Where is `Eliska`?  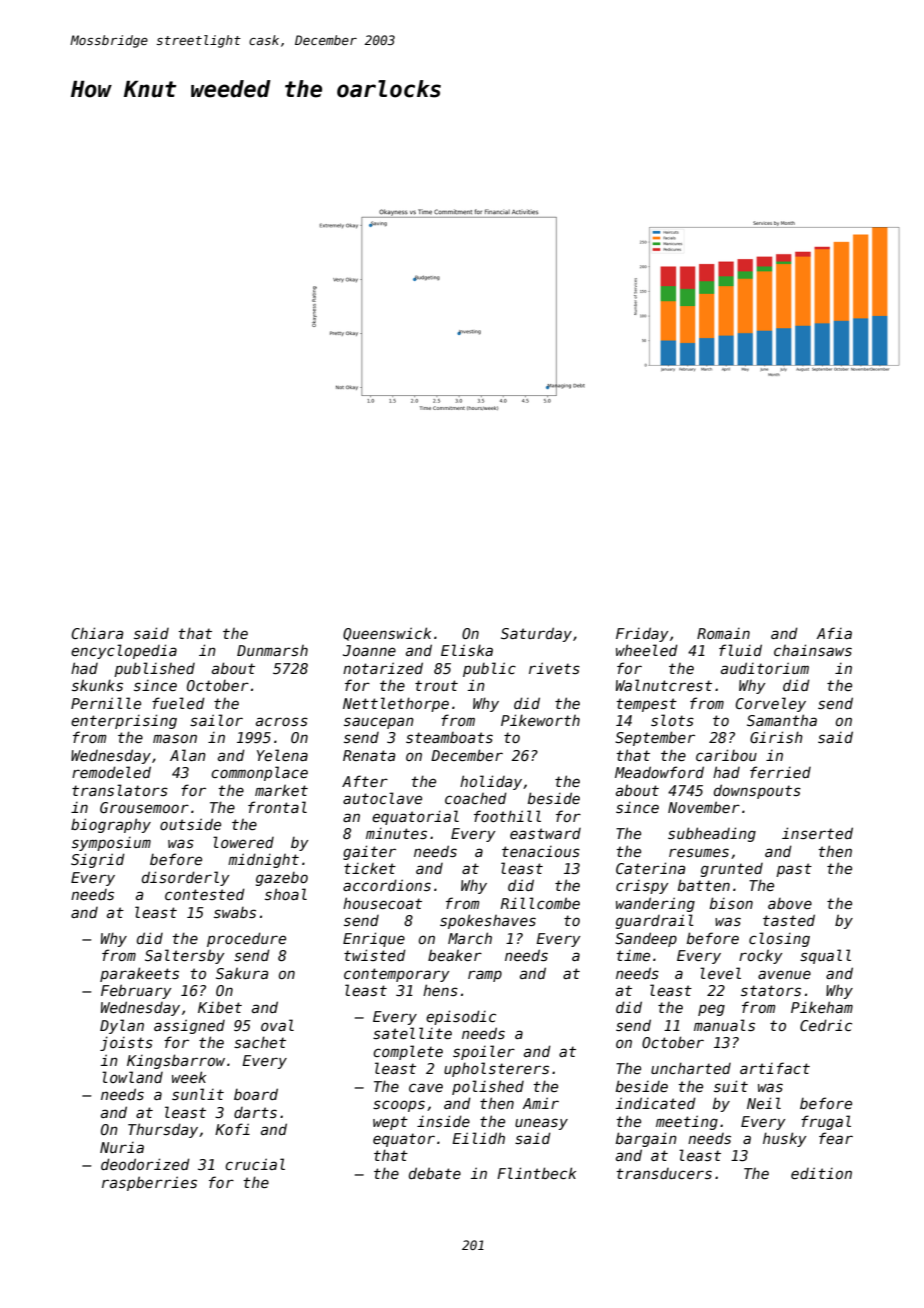
Eliska is located at coordinates (467, 650).
